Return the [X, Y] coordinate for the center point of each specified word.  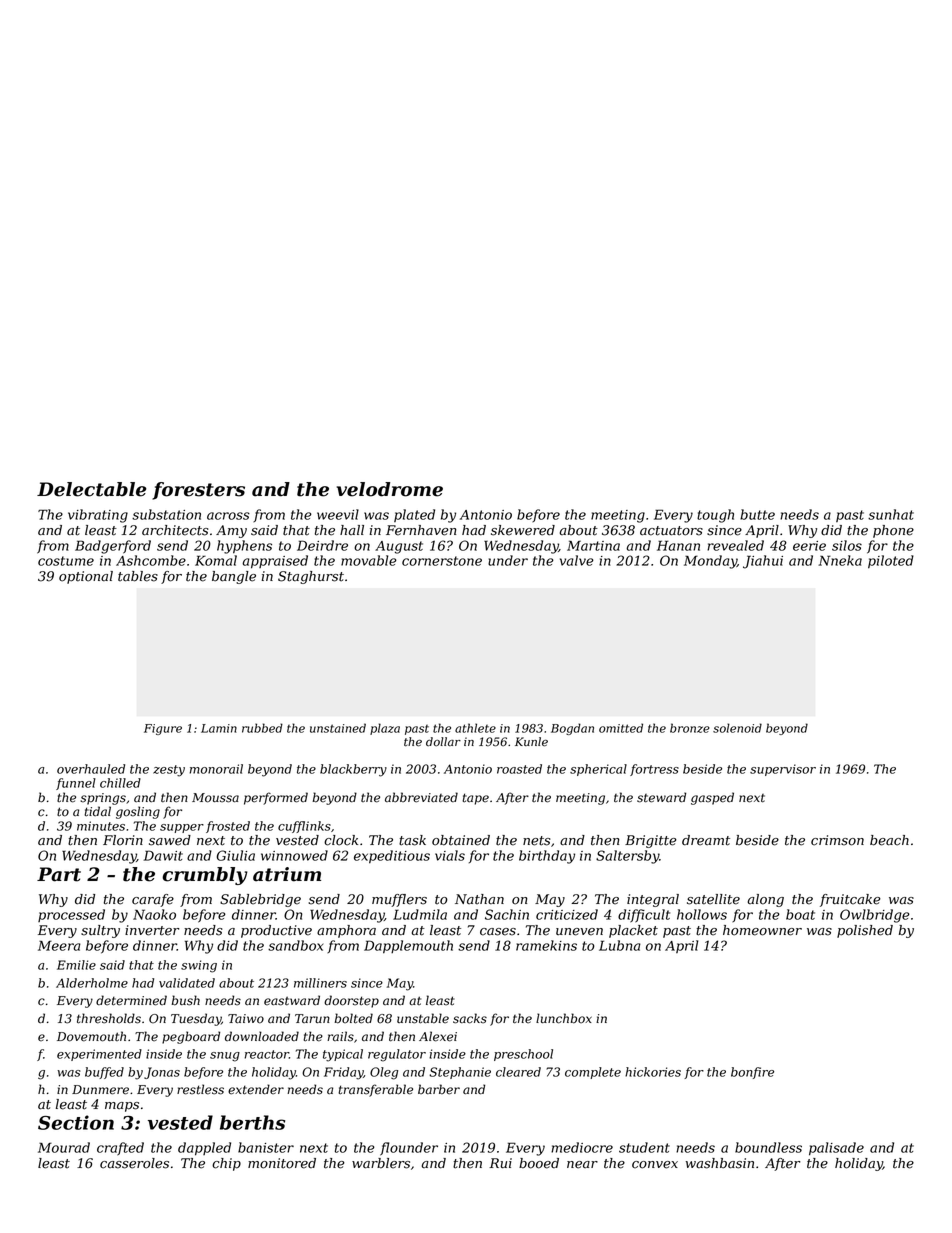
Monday [710, 562]
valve [577, 560]
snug [225, 1057]
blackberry [353, 770]
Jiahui [763, 562]
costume [66, 561]
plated [414, 515]
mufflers [399, 900]
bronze [690, 728]
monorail [216, 769]
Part [59, 874]
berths [252, 1122]
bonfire [752, 1073]
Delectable [92, 489]
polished [865, 931]
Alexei [438, 1036]
